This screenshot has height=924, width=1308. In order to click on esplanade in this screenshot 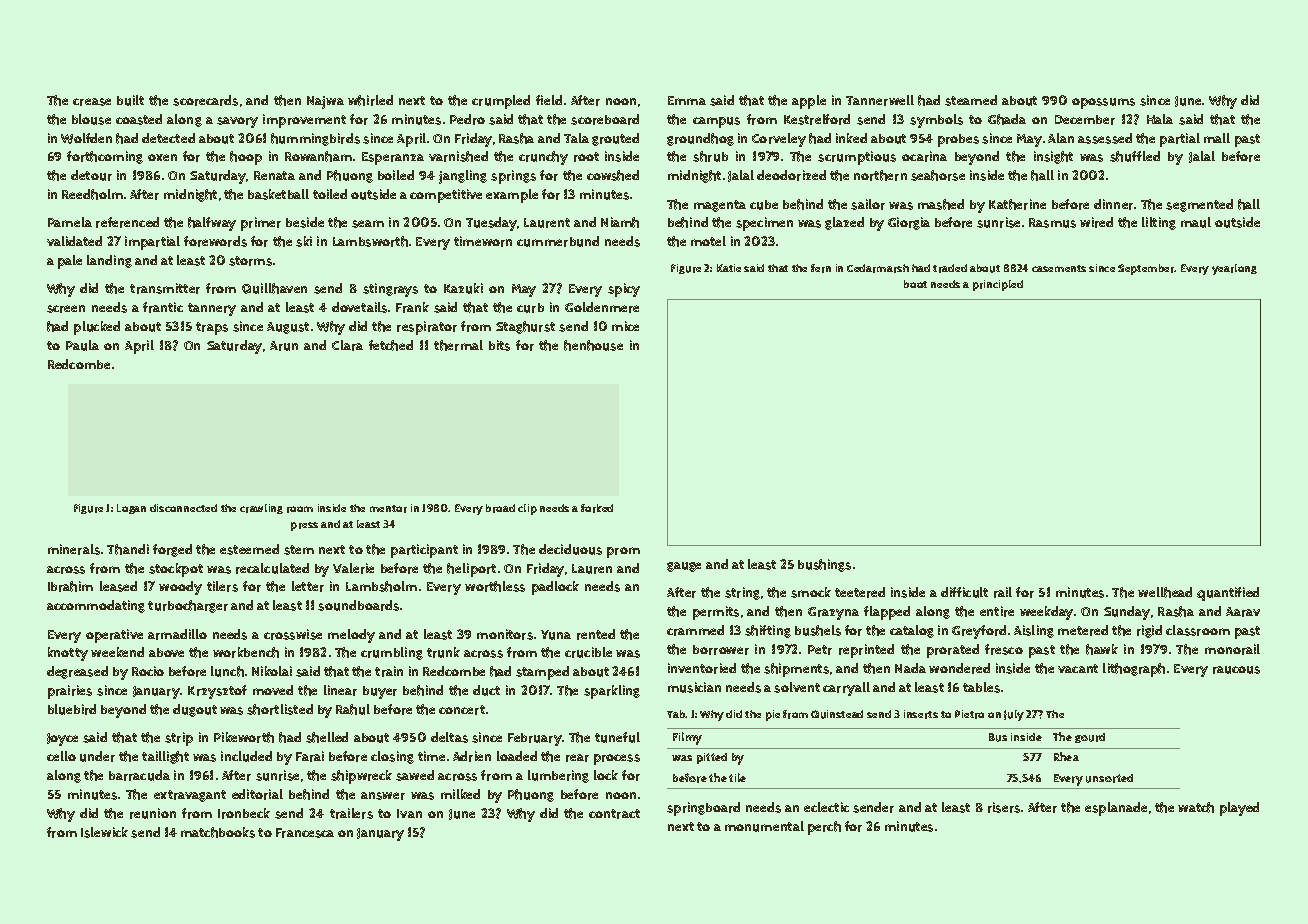, I will do `click(1116, 809)`.
